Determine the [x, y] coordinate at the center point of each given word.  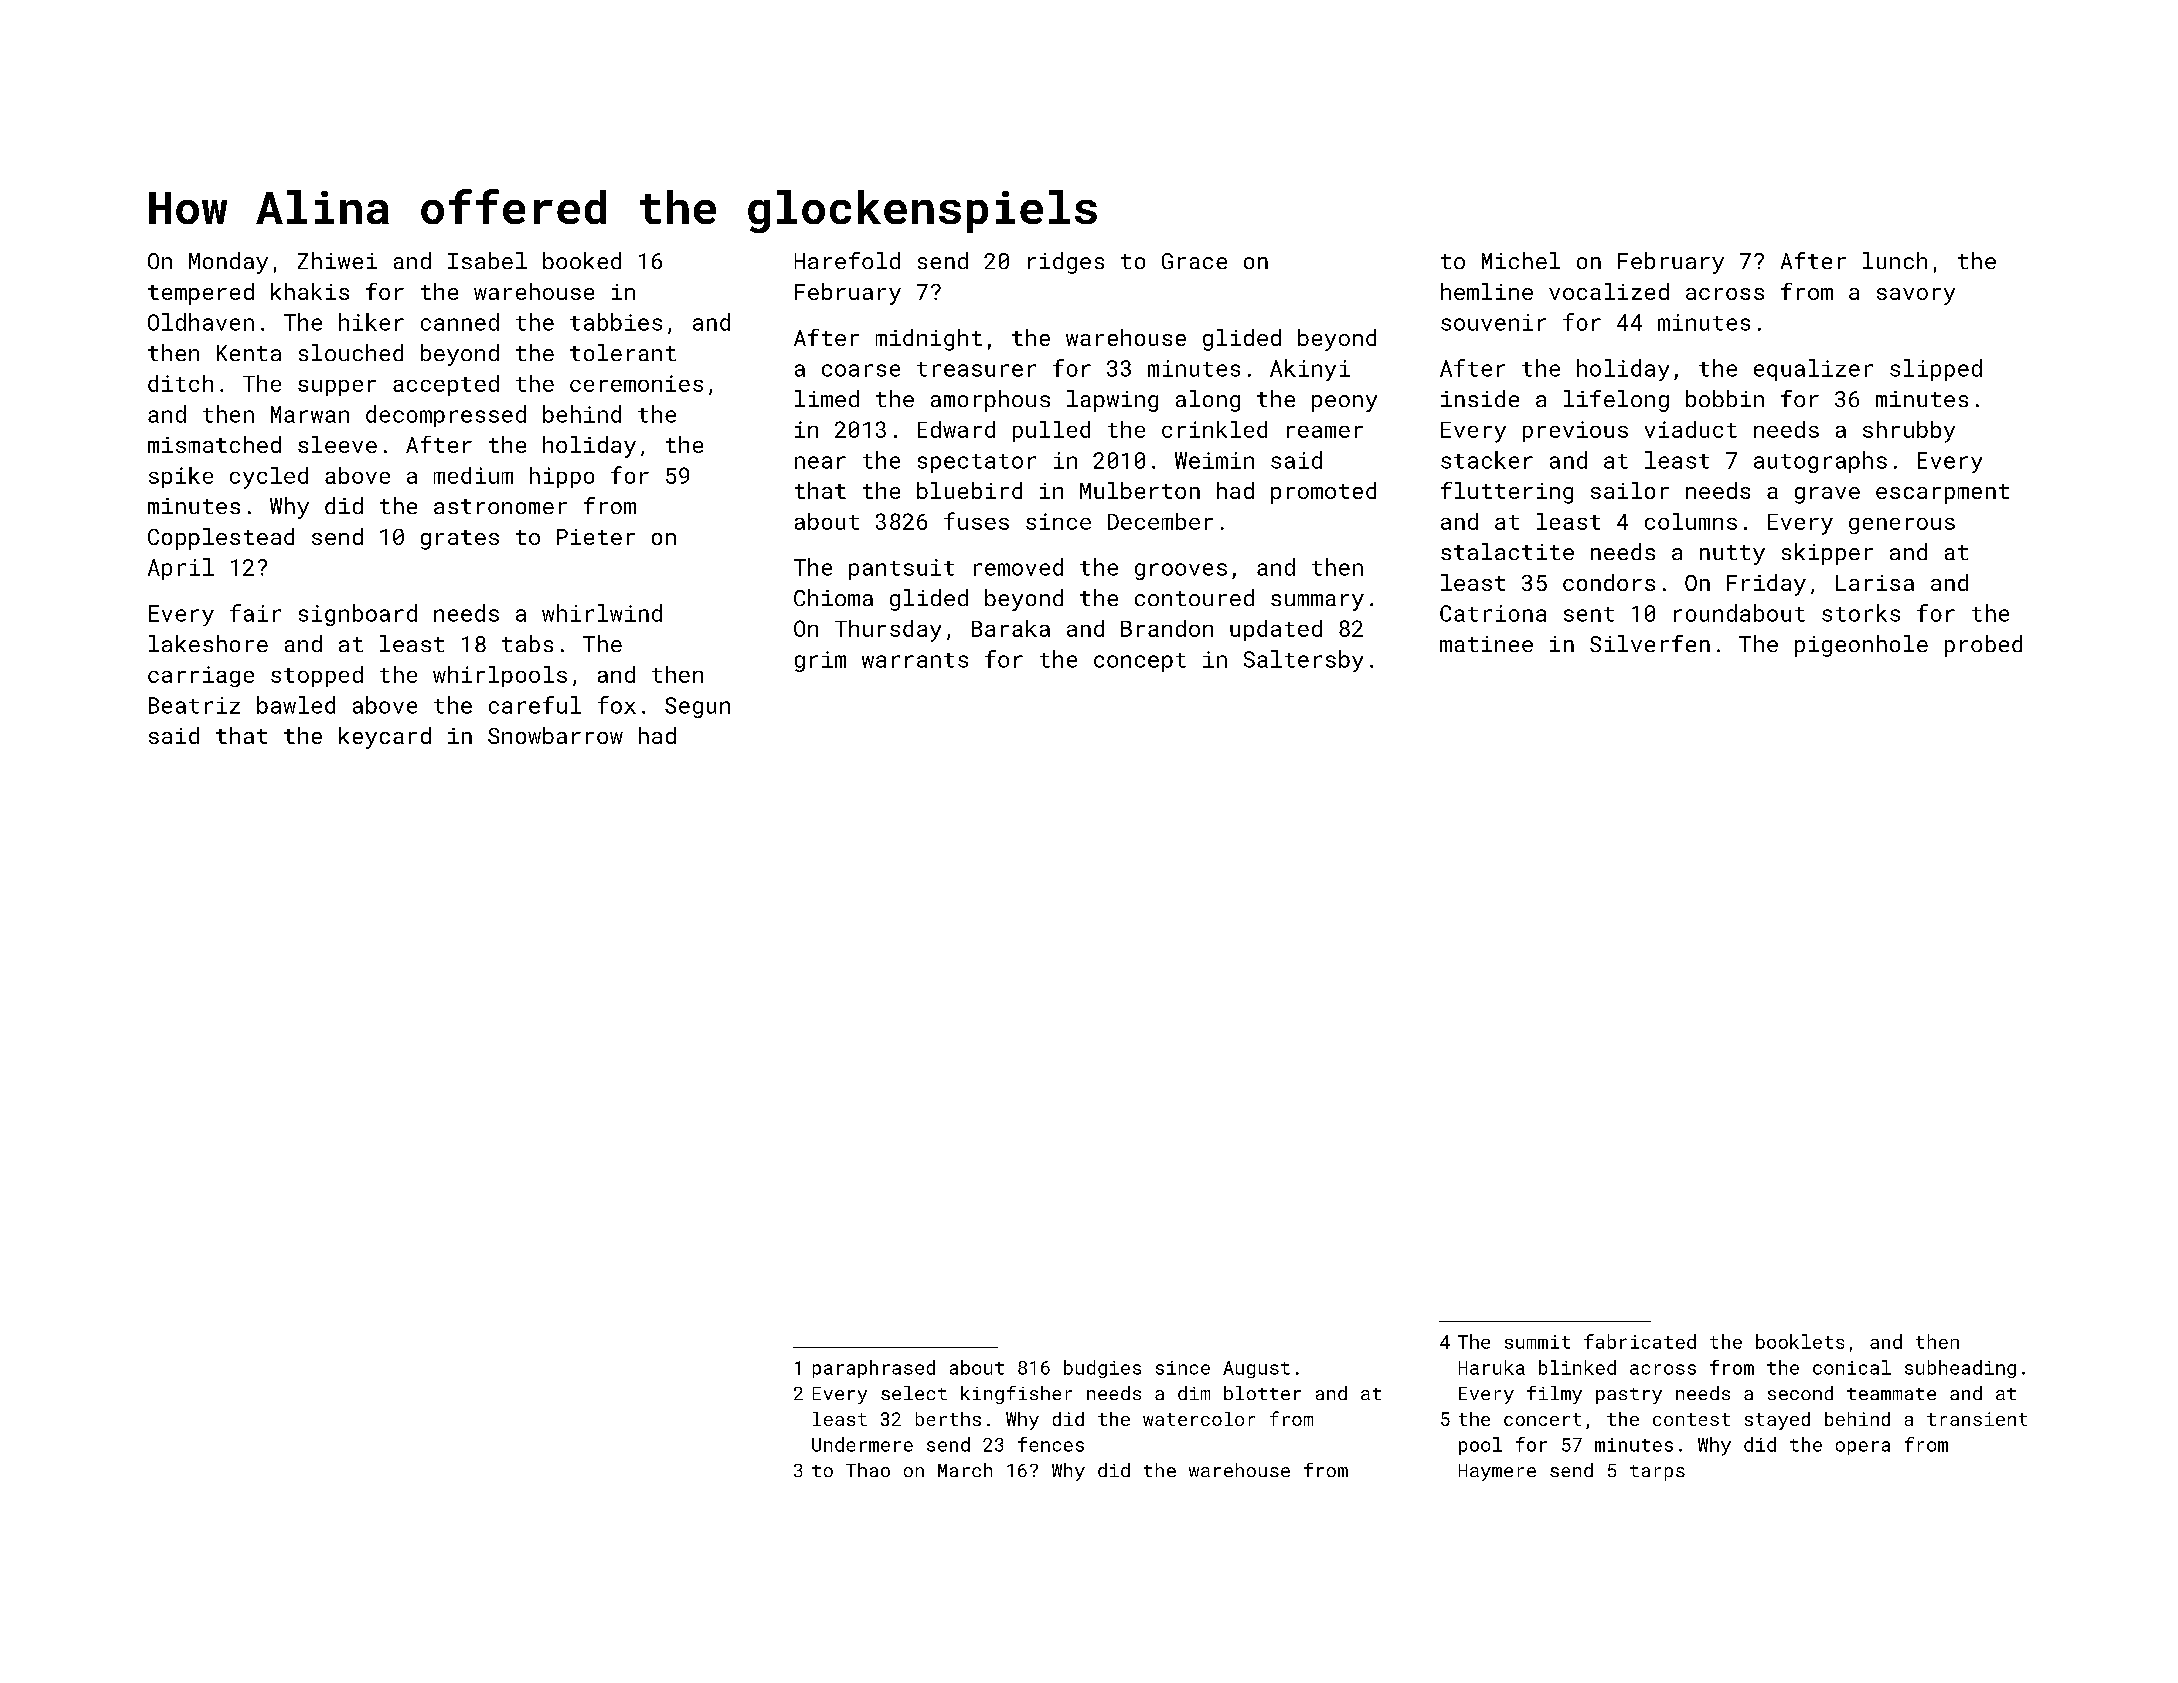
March [965, 1470]
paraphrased [874, 1369]
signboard [358, 615]
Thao [868, 1470]
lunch [1895, 260]
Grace [1194, 261]
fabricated [1640, 1341]
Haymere [1497, 1472]
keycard [385, 738]
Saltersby [1303, 661]
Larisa [1875, 583]
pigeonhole [1861, 646]
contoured [1194, 597]
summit [1537, 1342]
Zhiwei [337, 260]
